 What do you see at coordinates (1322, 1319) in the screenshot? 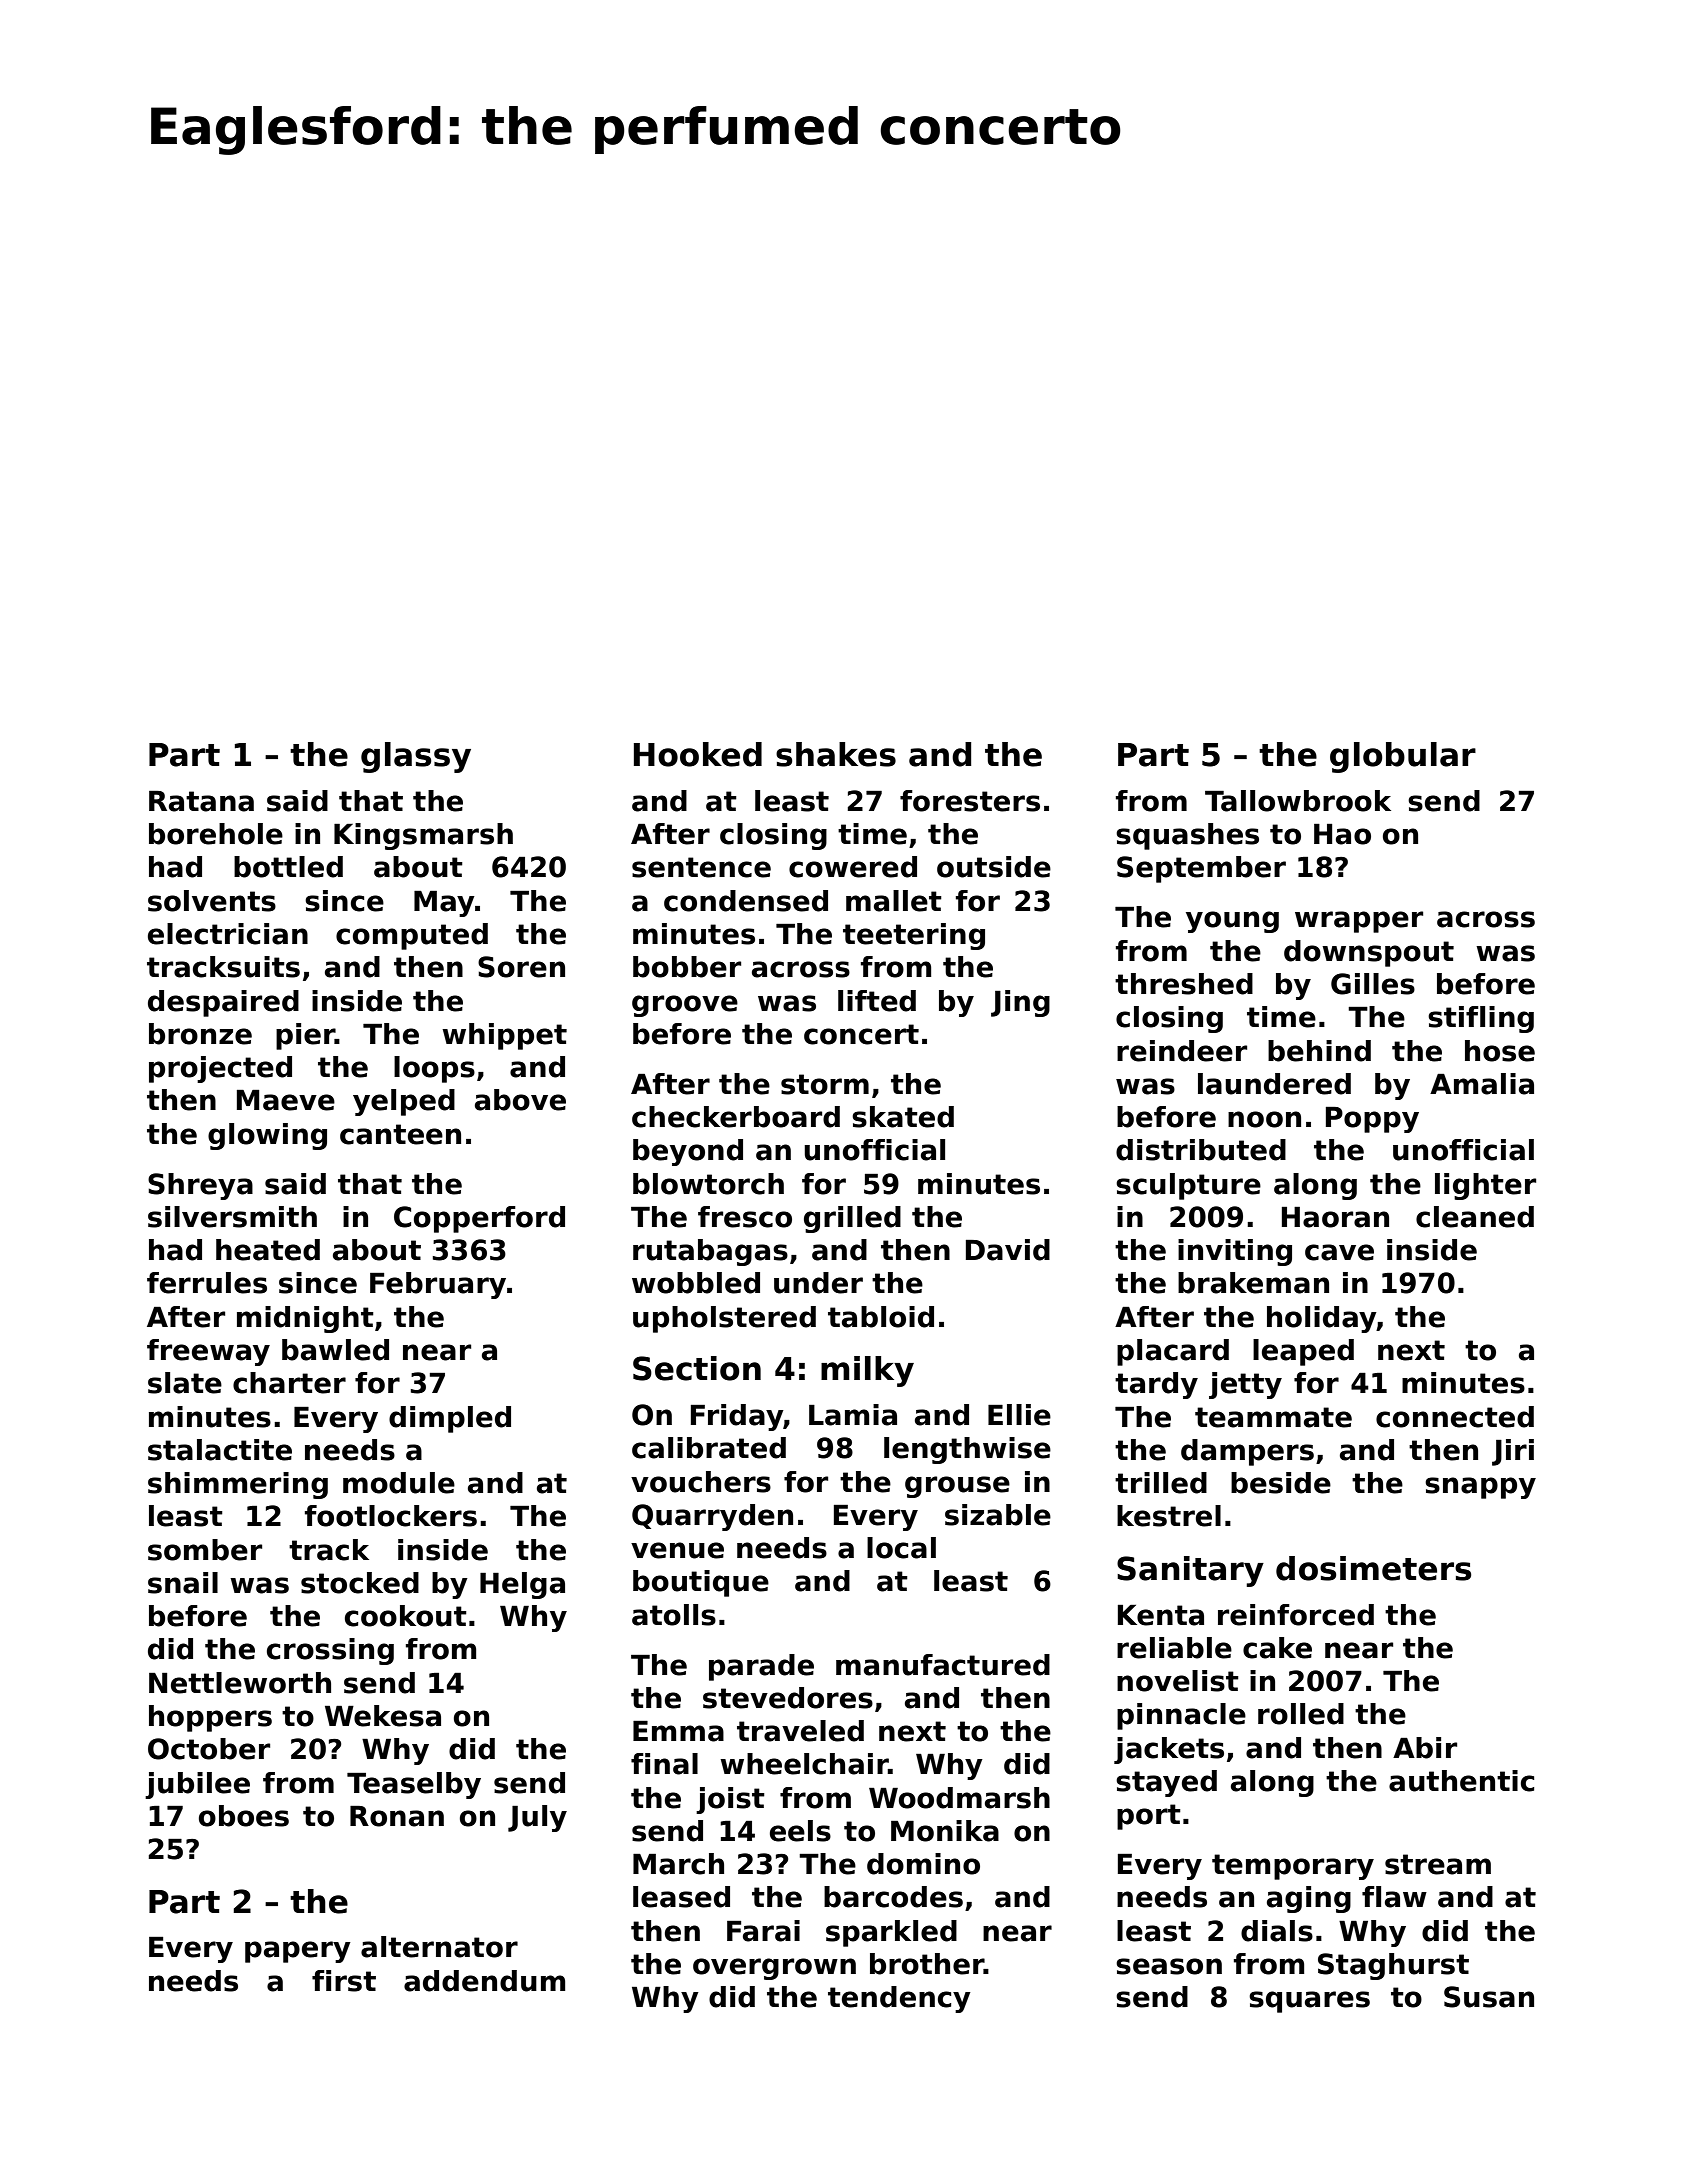
I see `holiday` at bounding box center [1322, 1319].
